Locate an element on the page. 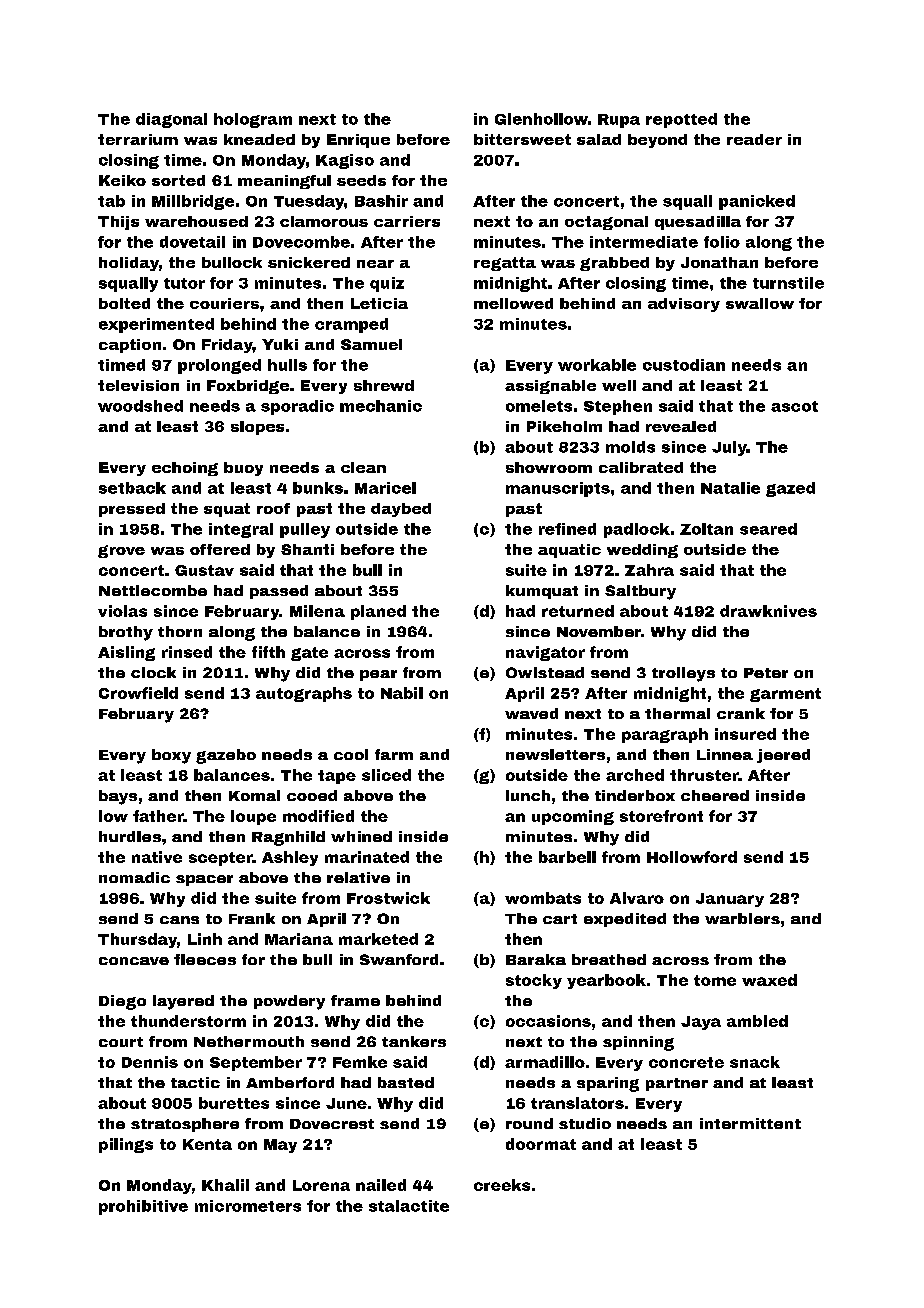  cheered is located at coordinates (715, 795).
